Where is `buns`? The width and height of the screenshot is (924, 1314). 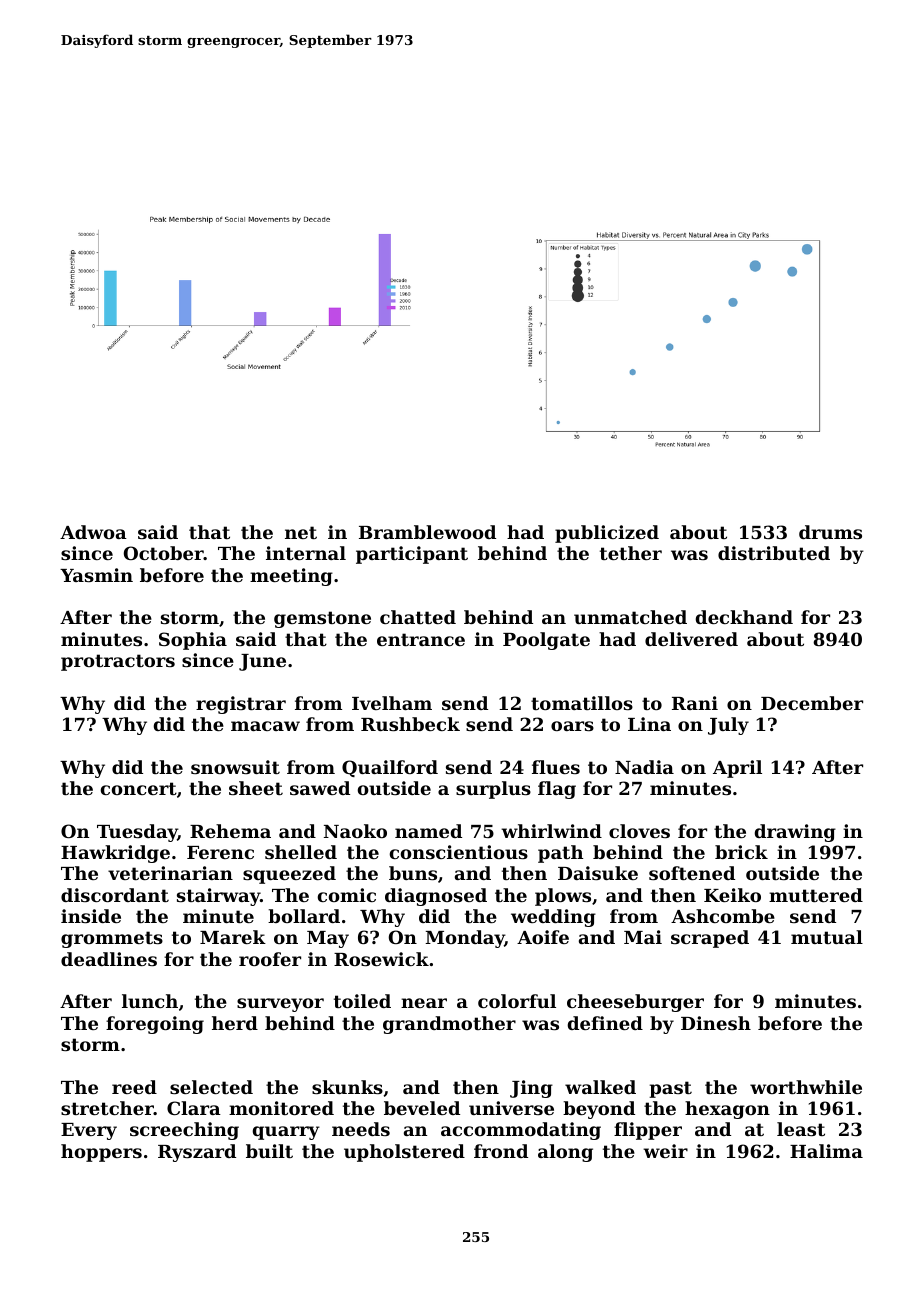 buns is located at coordinates (413, 873).
